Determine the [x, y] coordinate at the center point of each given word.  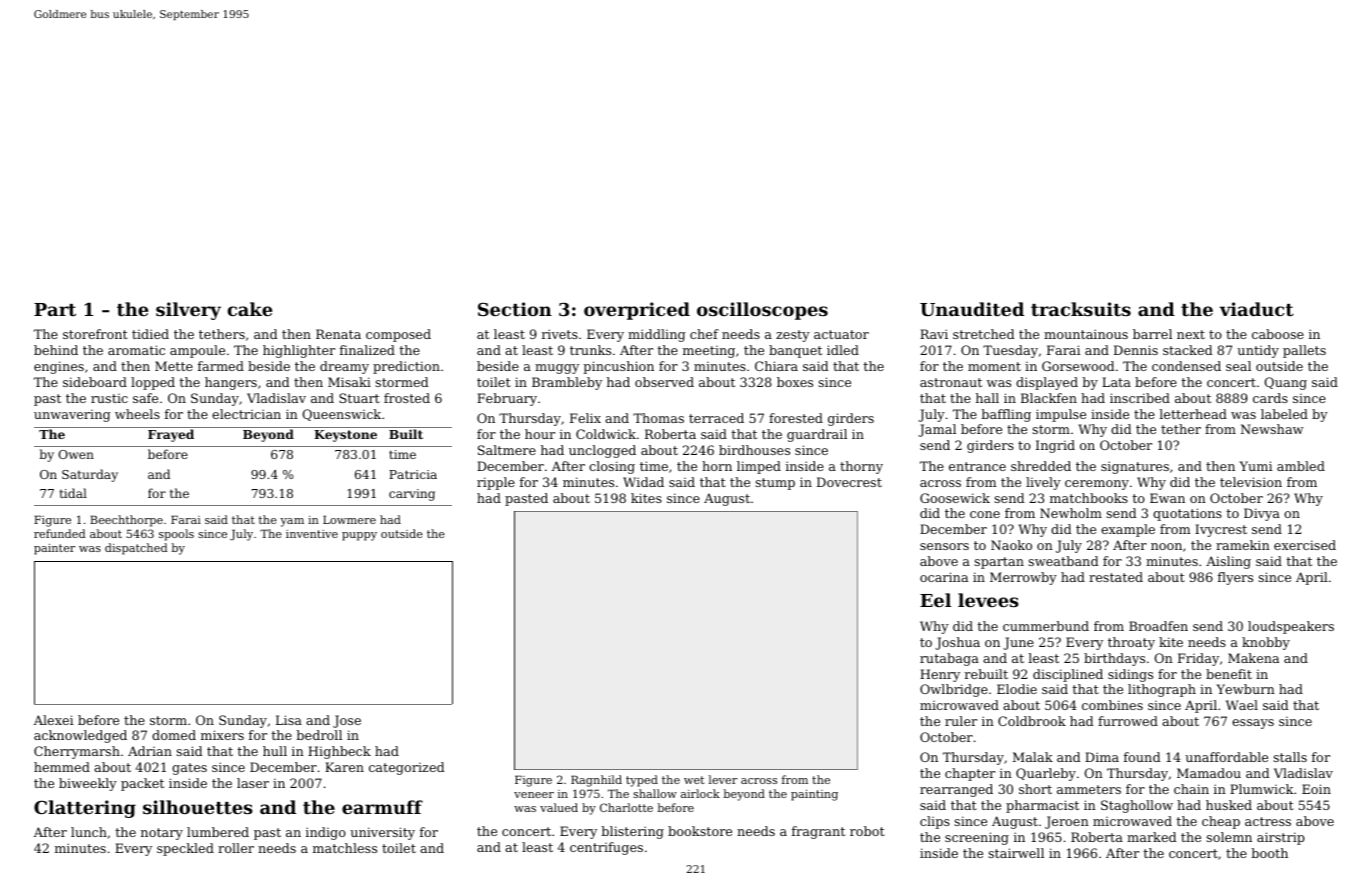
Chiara [776, 366]
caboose [1278, 334]
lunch [89, 832]
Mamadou [1209, 773]
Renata [338, 334]
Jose [347, 721]
